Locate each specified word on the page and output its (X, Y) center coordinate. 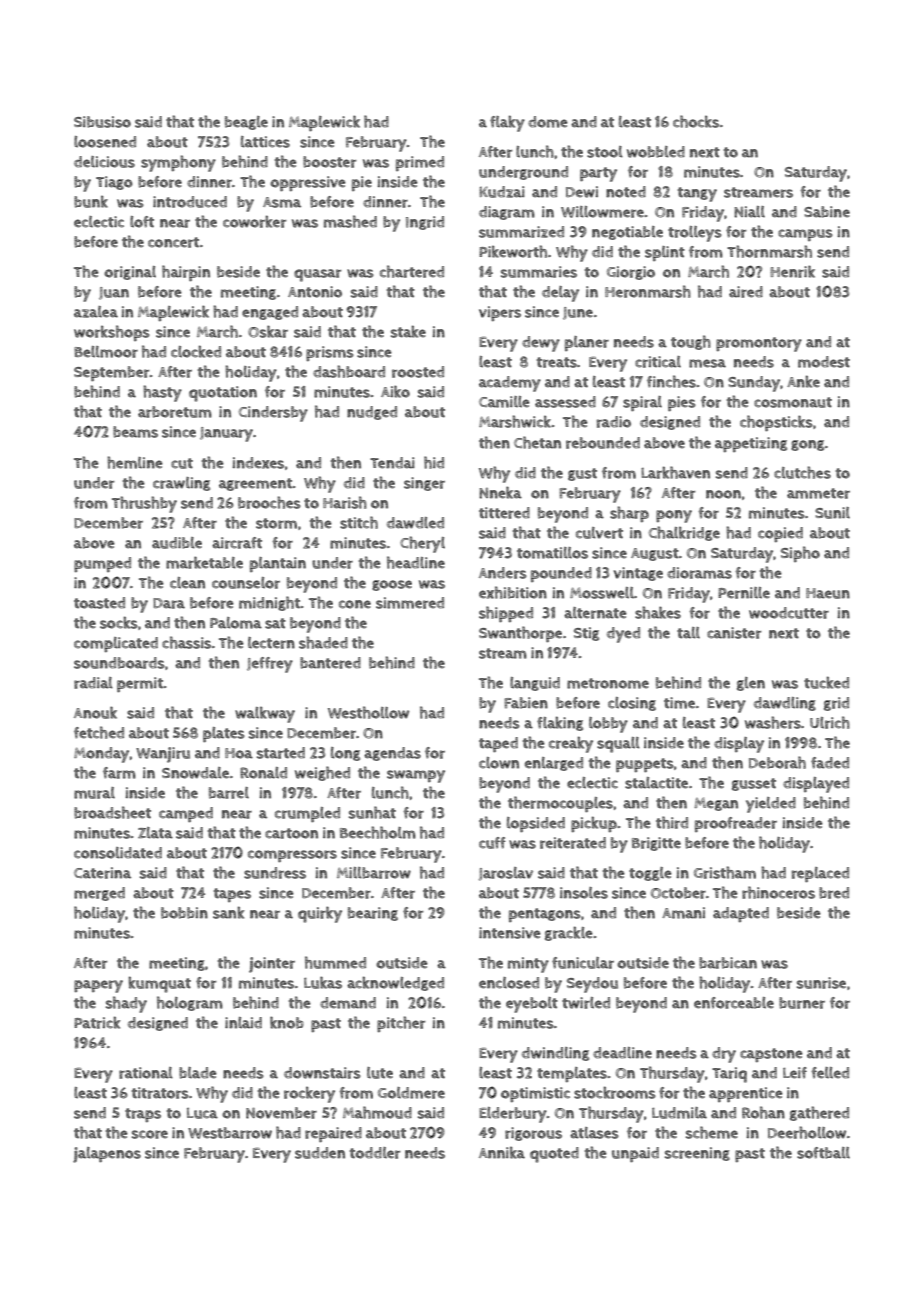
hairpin (186, 273)
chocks (696, 121)
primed (420, 163)
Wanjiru (163, 755)
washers (773, 722)
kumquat (160, 984)
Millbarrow (374, 873)
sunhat (372, 812)
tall (688, 633)
